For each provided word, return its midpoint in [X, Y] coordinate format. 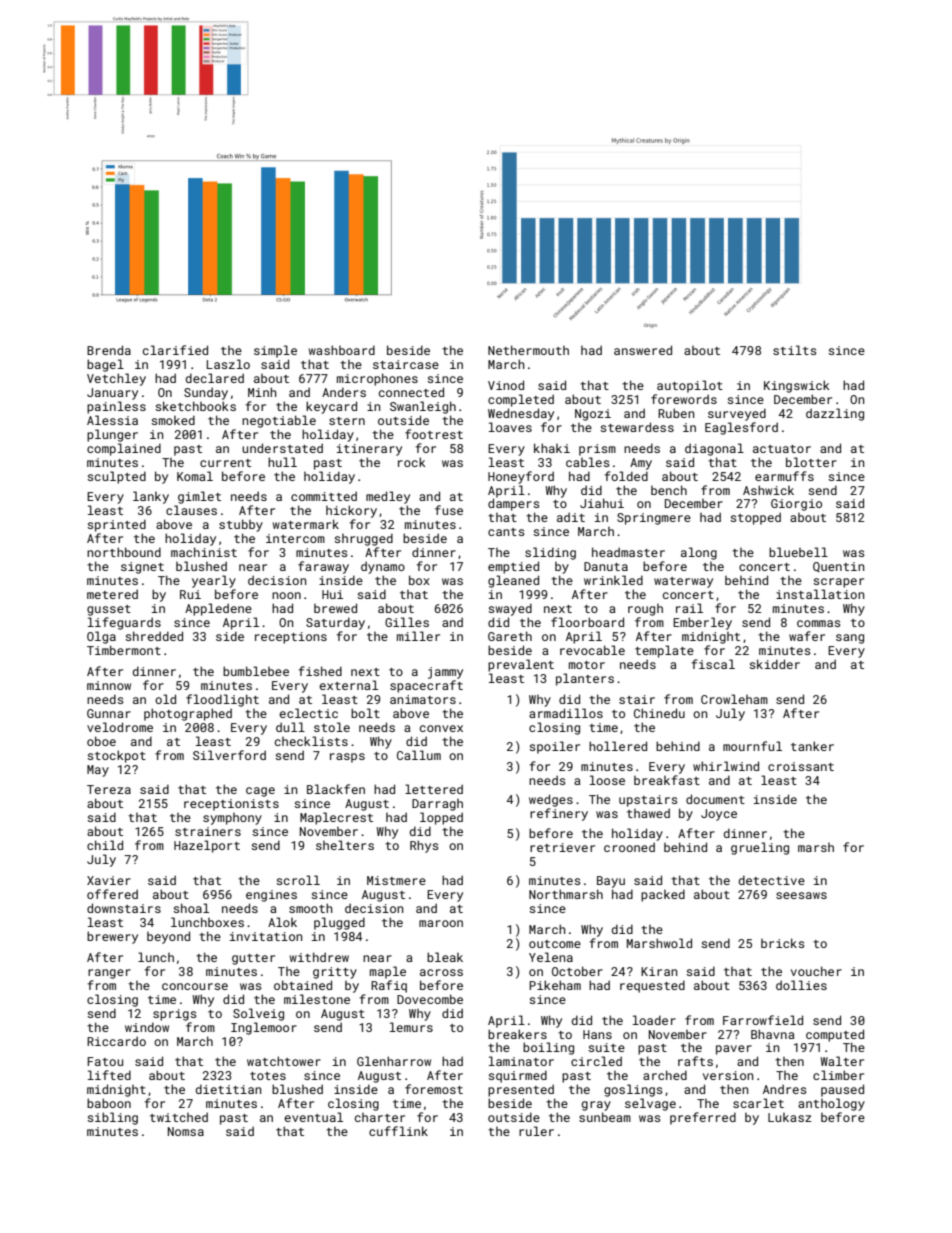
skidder [774, 664]
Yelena [551, 957]
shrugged [363, 539]
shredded [154, 636]
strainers [208, 831]
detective [772, 880]
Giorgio [796, 505]
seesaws [801, 895]
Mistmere [396, 880]
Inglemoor [264, 1028]
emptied [513, 567]
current [225, 463]
